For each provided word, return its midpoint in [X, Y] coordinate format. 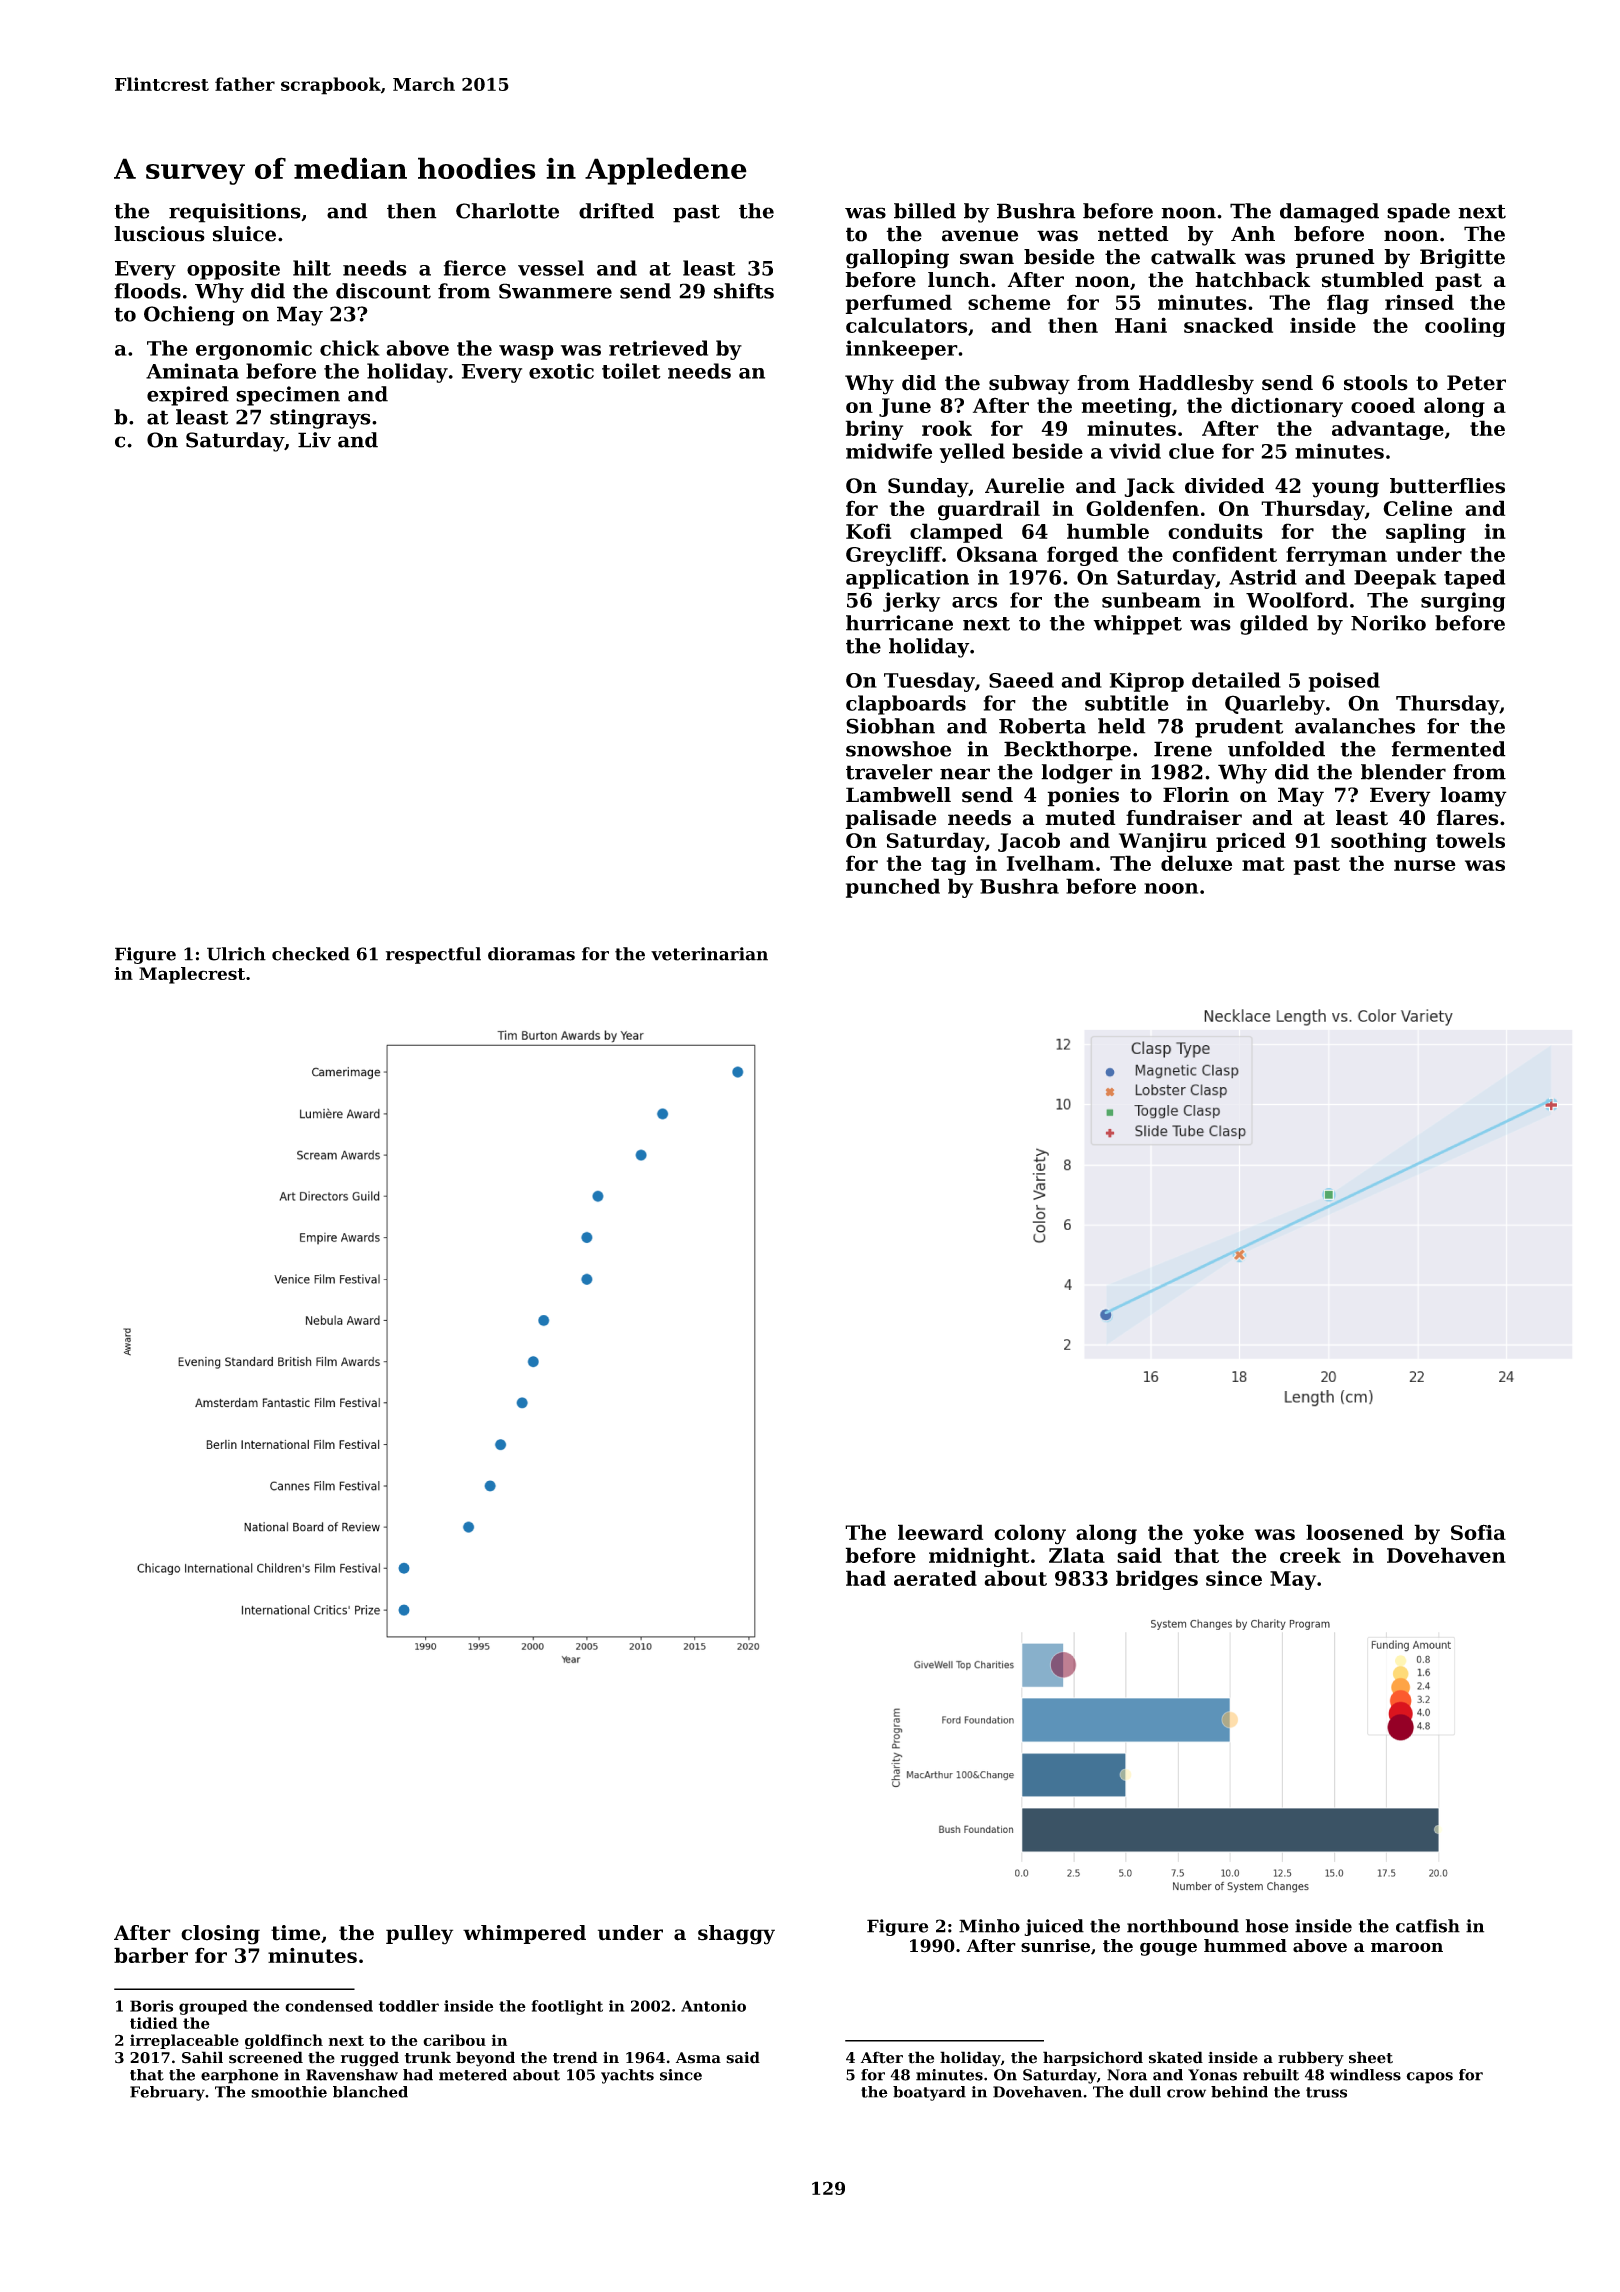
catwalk [1193, 257]
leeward [940, 1532]
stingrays [320, 419]
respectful [433, 955]
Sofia [1478, 1532]
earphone [239, 2076]
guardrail [989, 510]
